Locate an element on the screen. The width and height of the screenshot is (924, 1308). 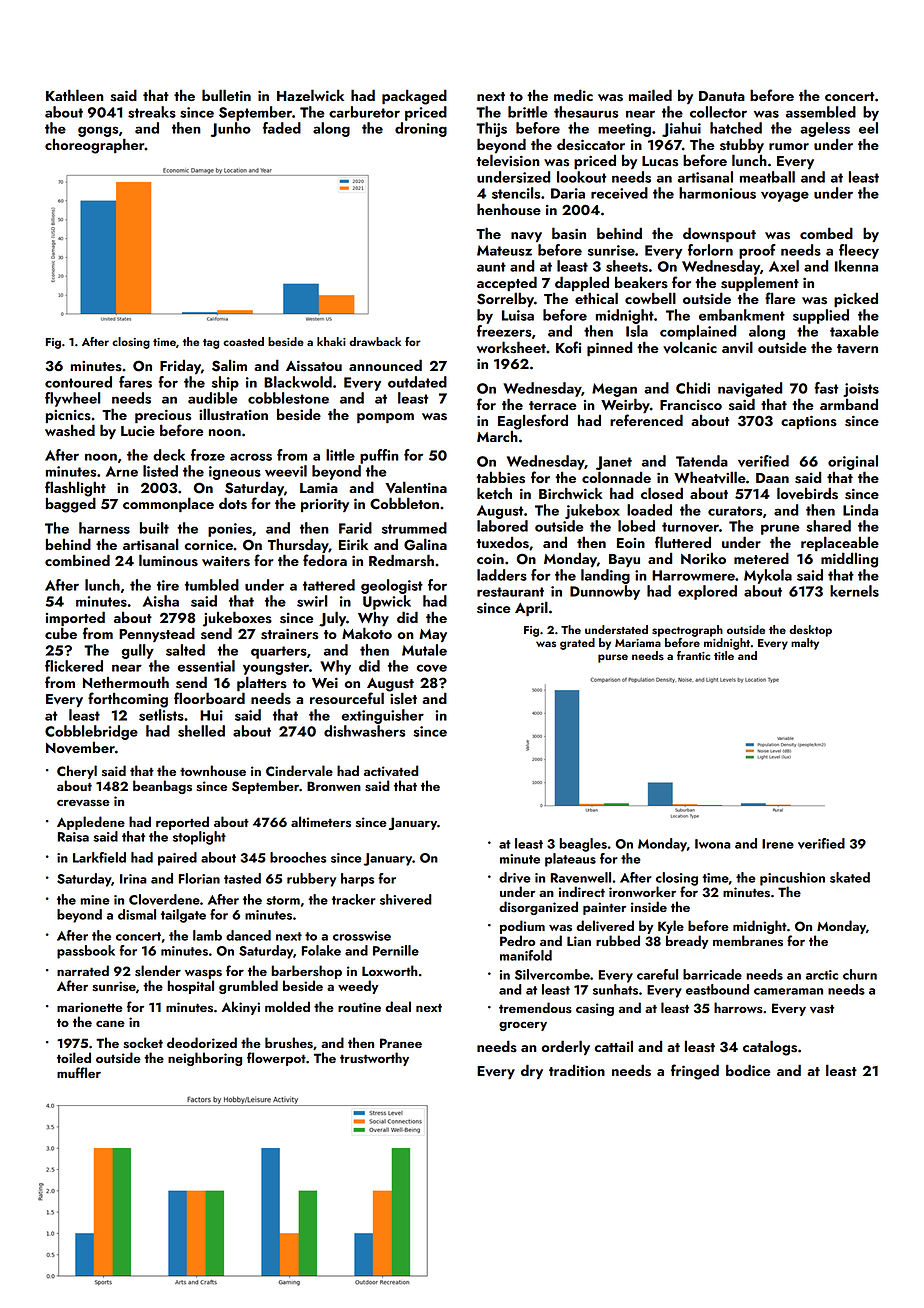
lookout is located at coordinates (581, 177).
